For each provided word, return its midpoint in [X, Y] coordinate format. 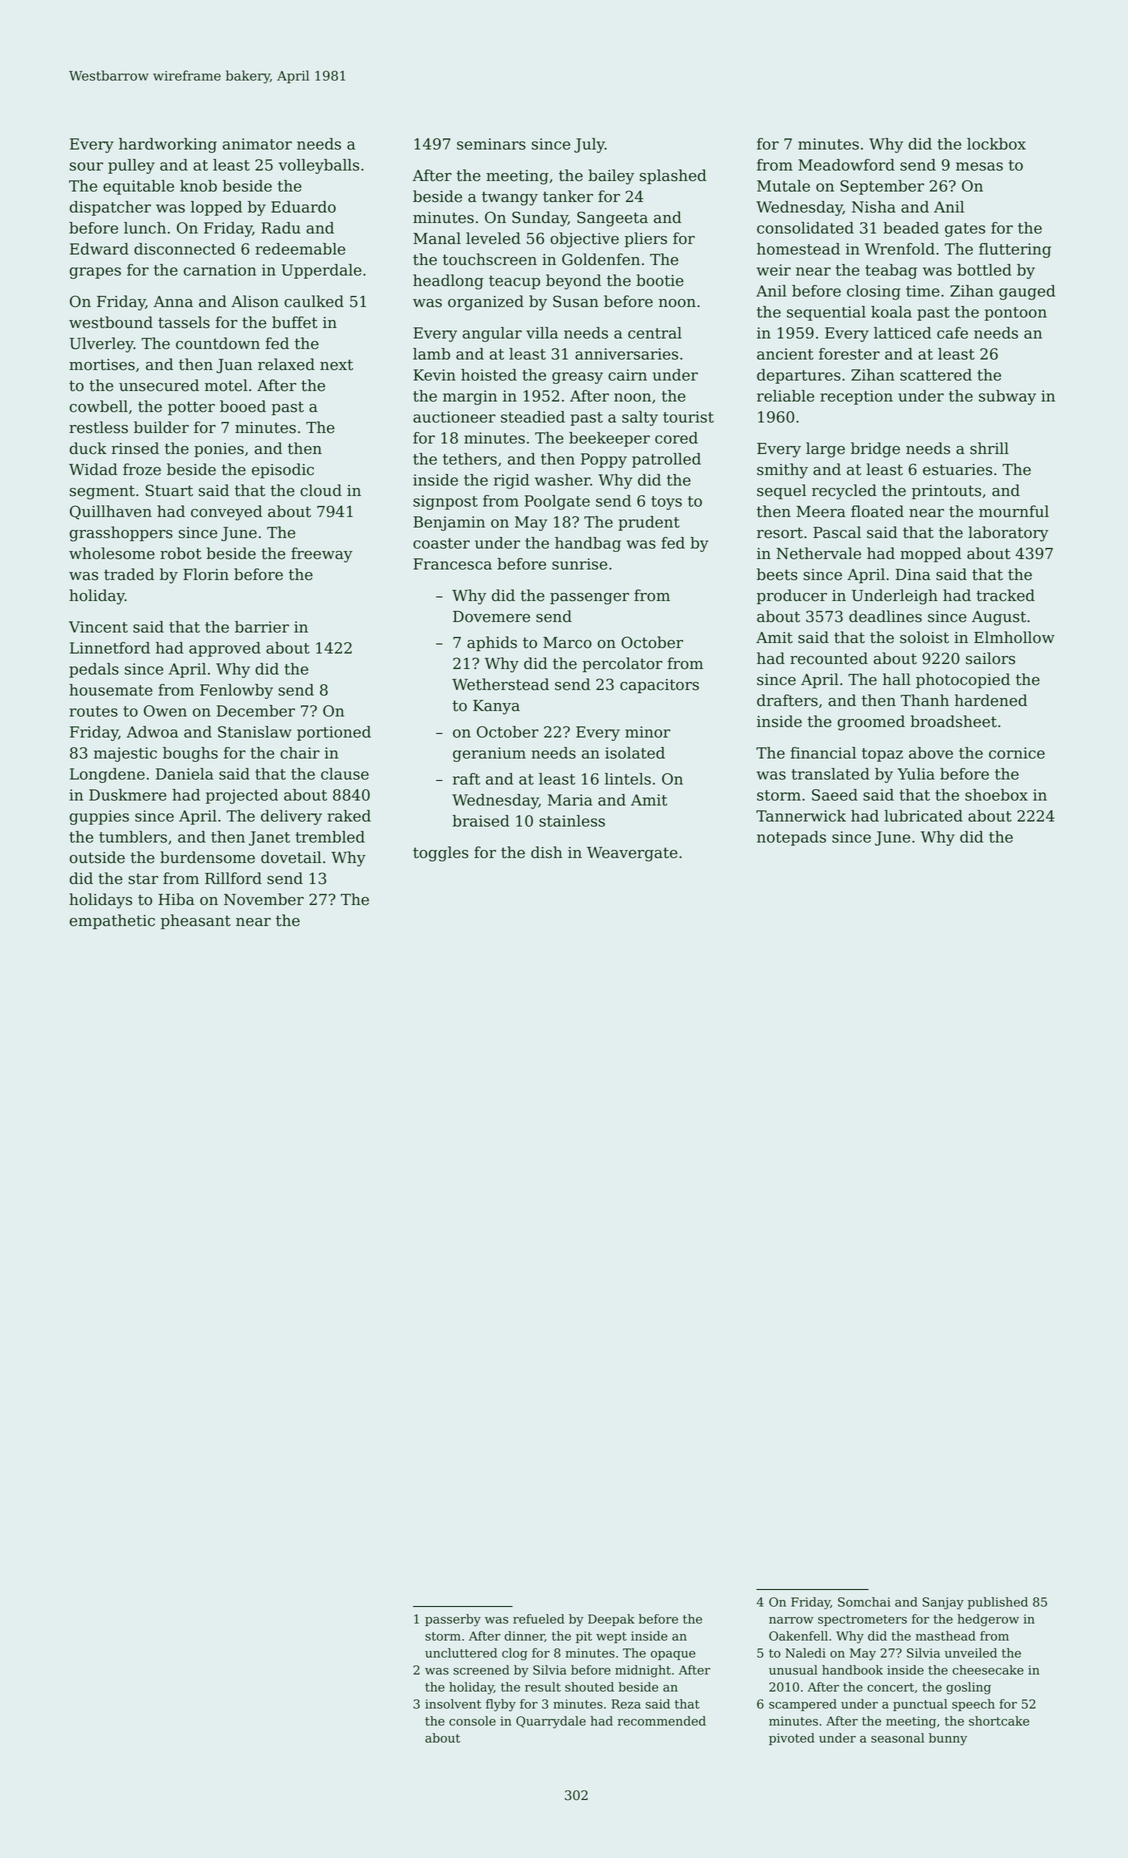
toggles [441, 854]
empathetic [112, 922]
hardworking [168, 145]
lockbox [996, 144]
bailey [611, 177]
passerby [453, 1620]
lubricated [923, 816]
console [472, 1721]
